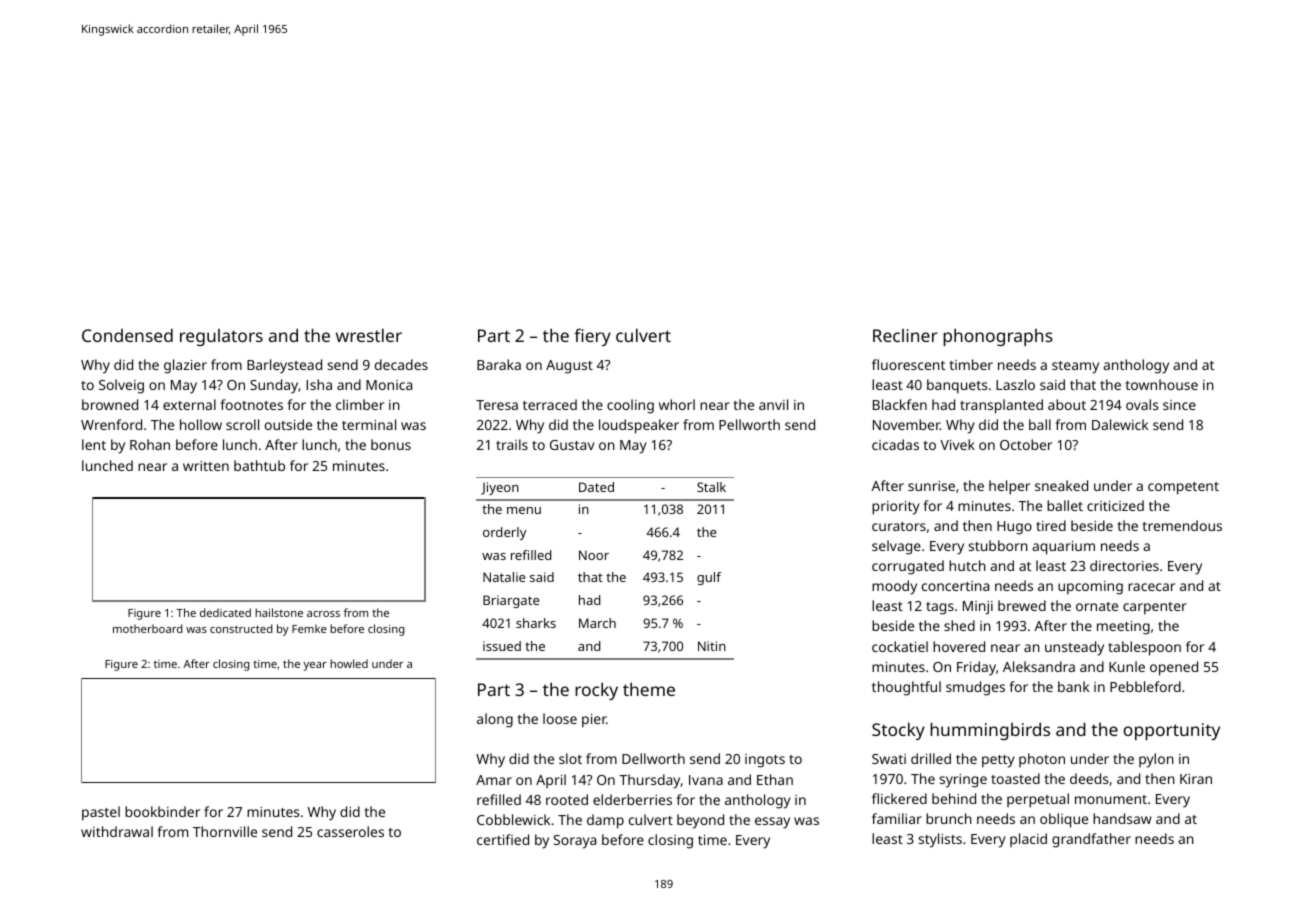 This screenshot has width=1308, height=924. What do you see at coordinates (908, 567) in the screenshot?
I see `corrugated` at bounding box center [908, 567].
